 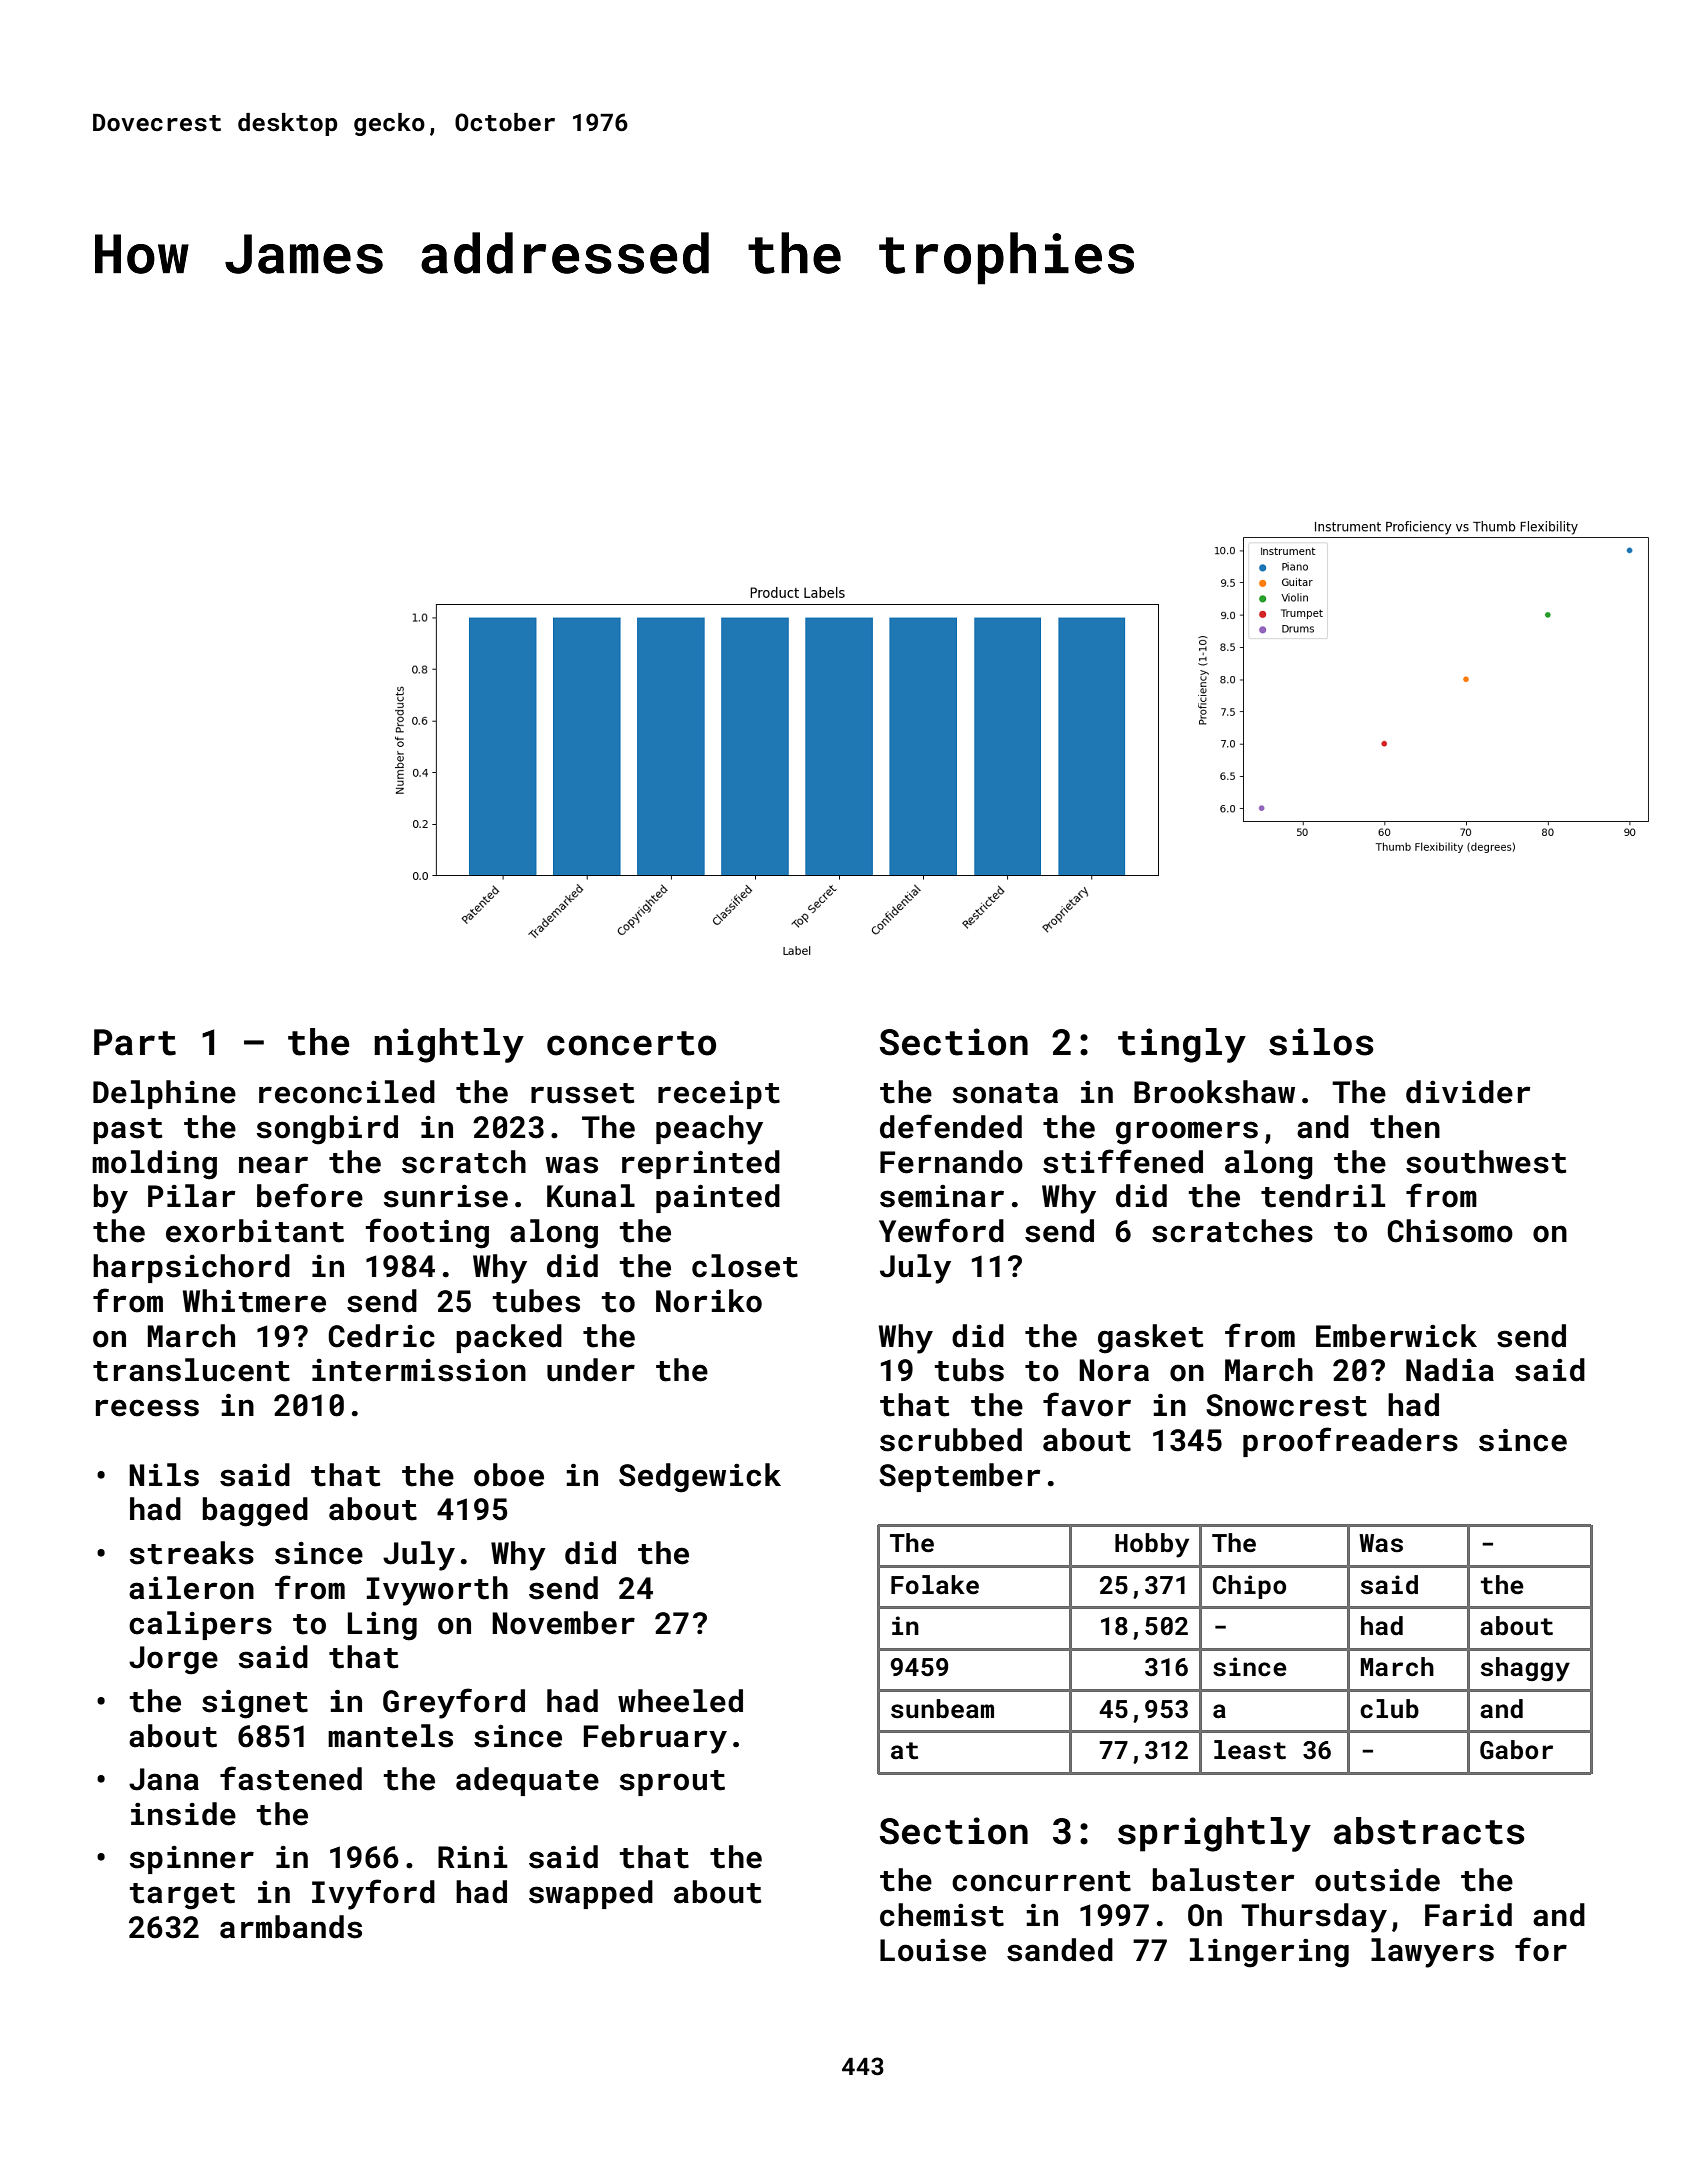 I want to click on Ivyworth, so click(x=437, y=1591).
